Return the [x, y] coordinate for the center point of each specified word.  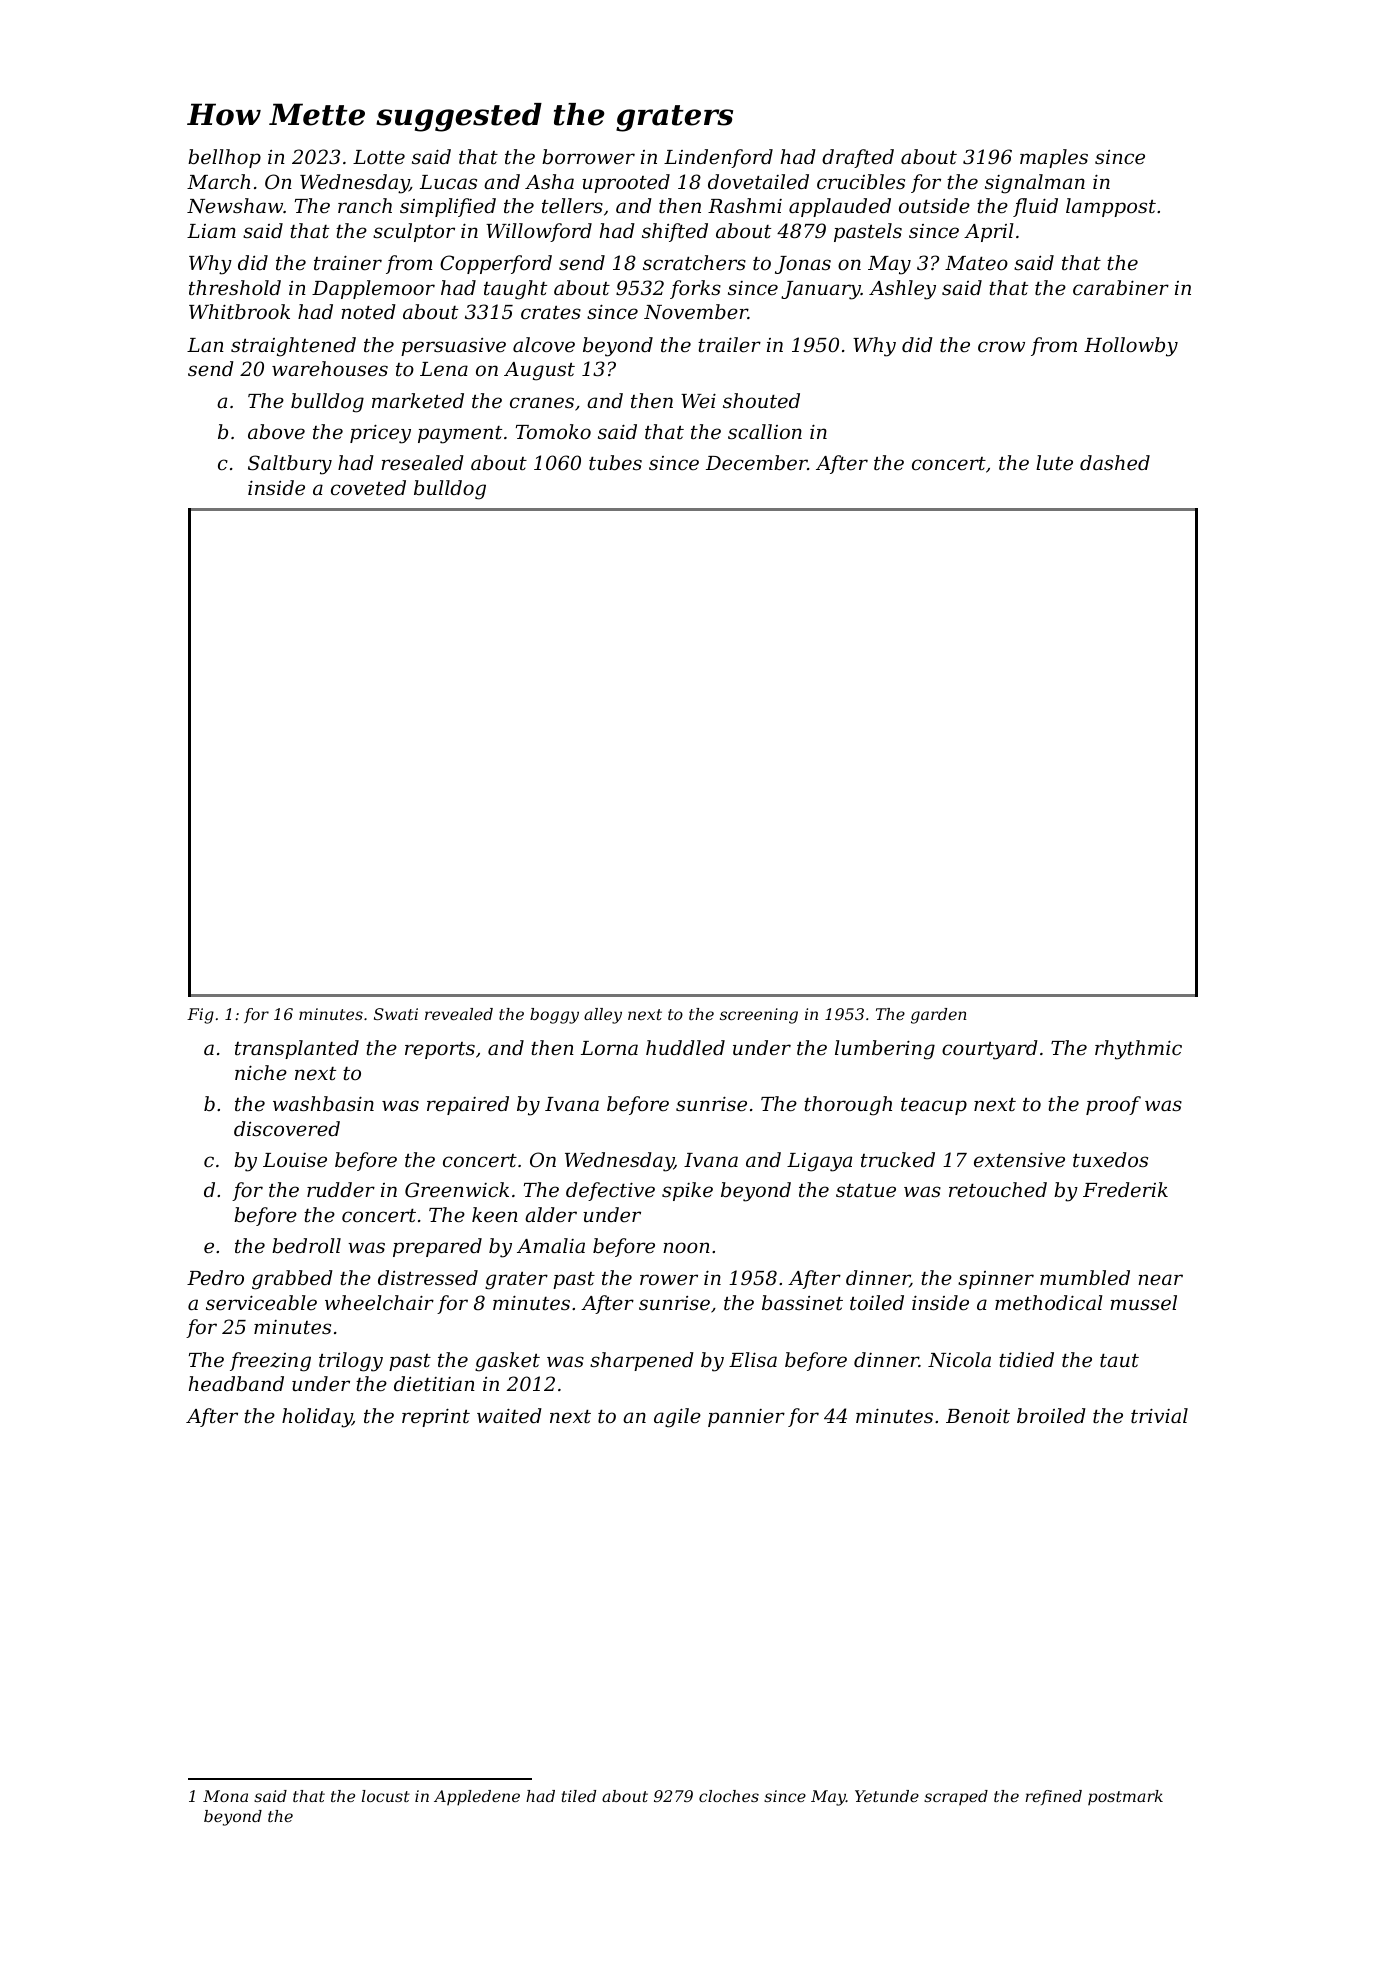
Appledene [477, 1798]
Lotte [379, 157]
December [757, 462]
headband [236, 1383]
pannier [746, 1418]
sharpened [642, 1361]
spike [687, 1191]
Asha [549, 181]
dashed [1115, 462]
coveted [368, 487]
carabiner [1121, 287]
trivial [1159, 1415]
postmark [1125, 1797]
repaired [468, 1105]
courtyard [990, 1050]
